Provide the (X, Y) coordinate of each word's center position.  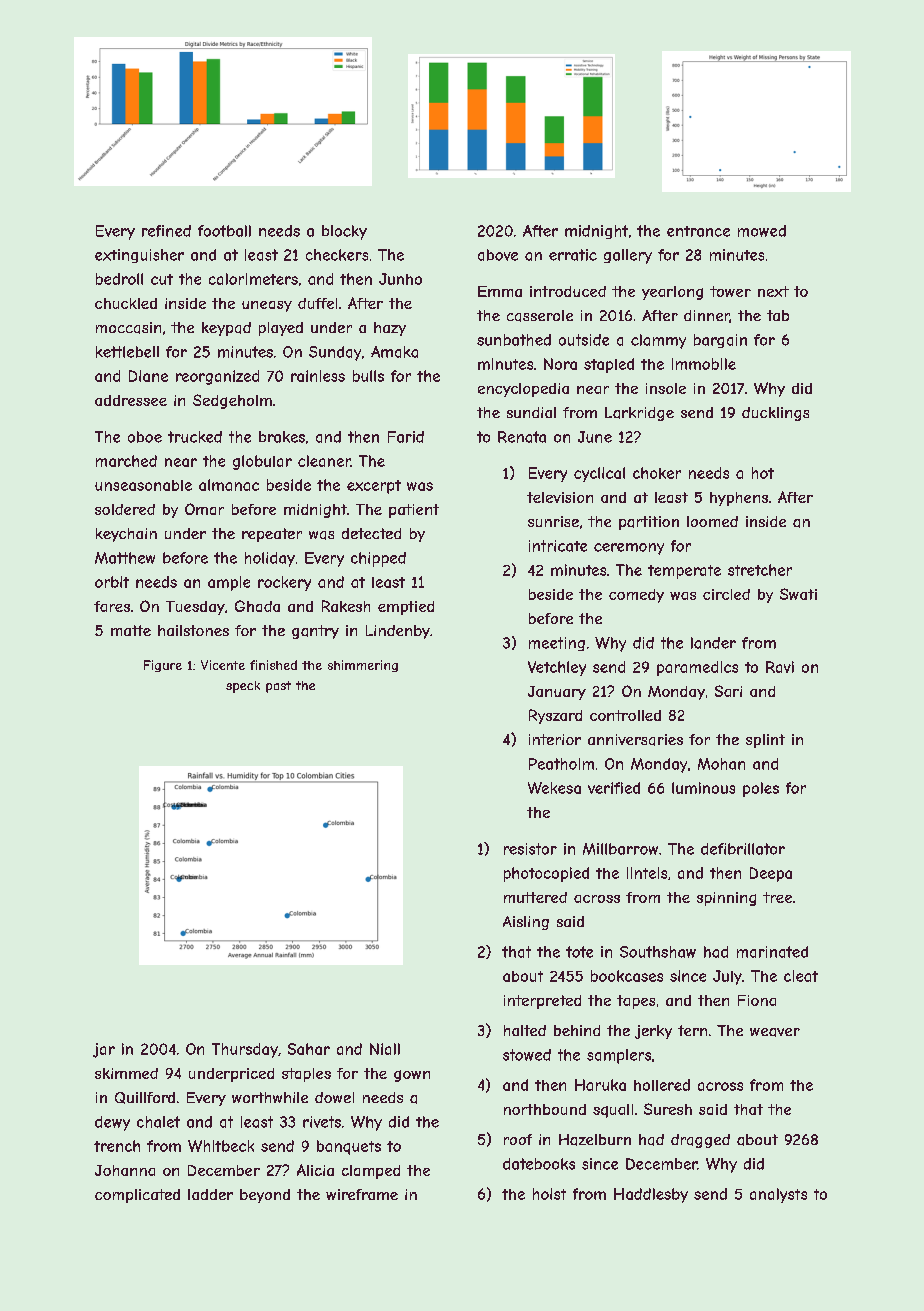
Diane (148, 376)
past (278, 687)
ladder (210, 1194)
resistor (530, 849)
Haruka (600, 1085)
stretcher (760, 570)
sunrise (553, 521)
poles (761, 789)
